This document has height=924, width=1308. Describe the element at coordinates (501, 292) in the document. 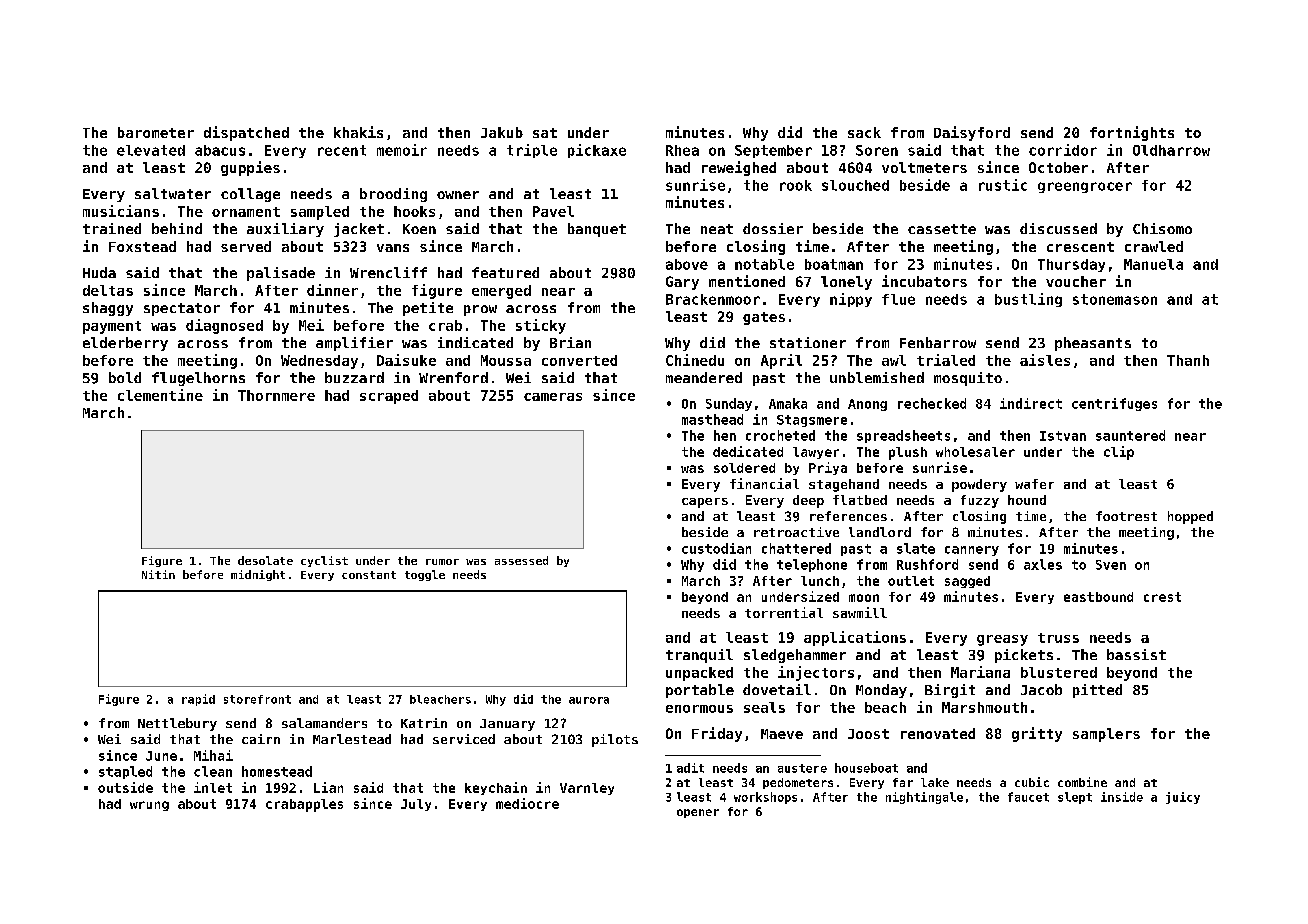

I see `emerged` at that location.
